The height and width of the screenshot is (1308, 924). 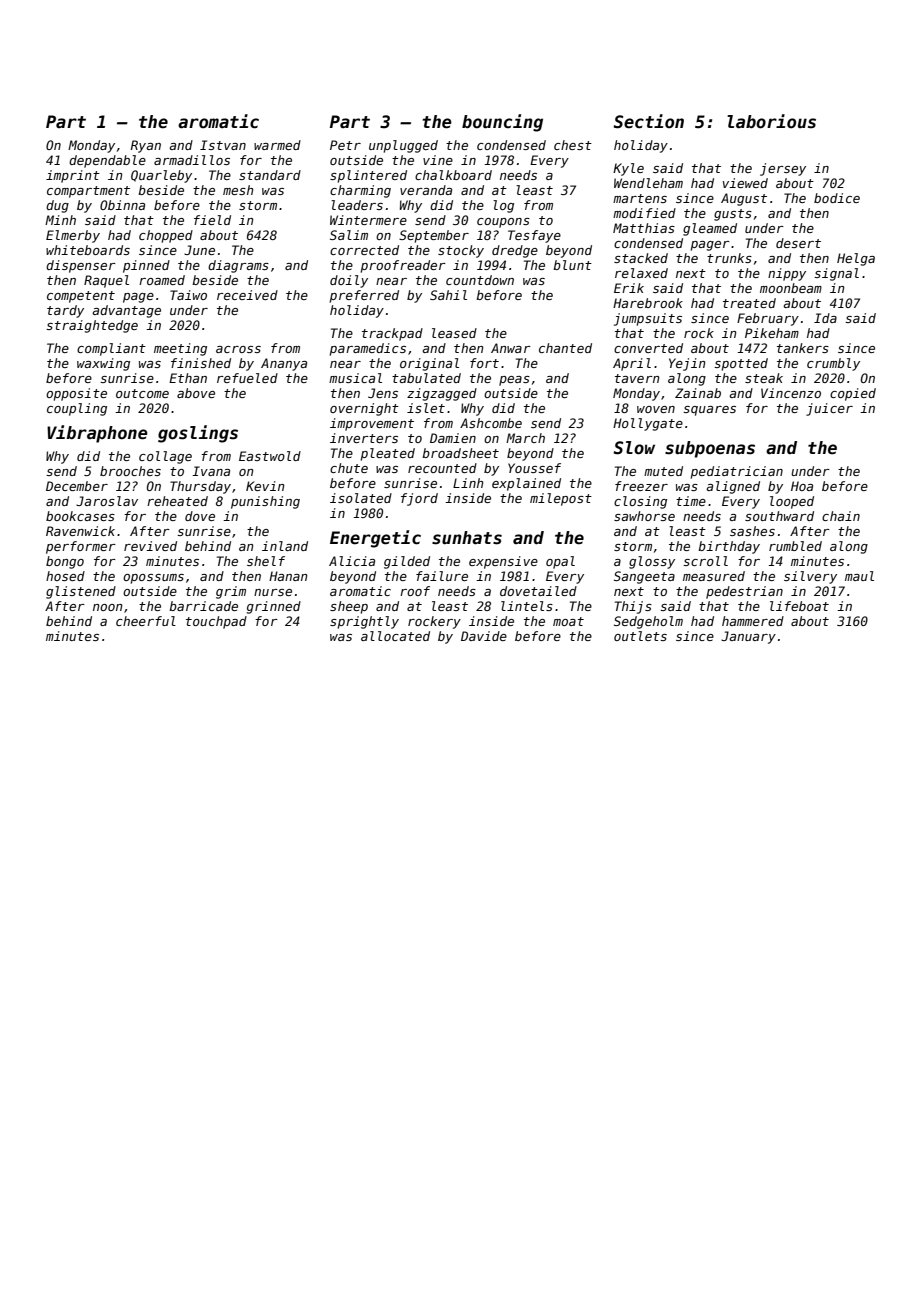 I want to click on touchpad, so click(x=216, y=622).
